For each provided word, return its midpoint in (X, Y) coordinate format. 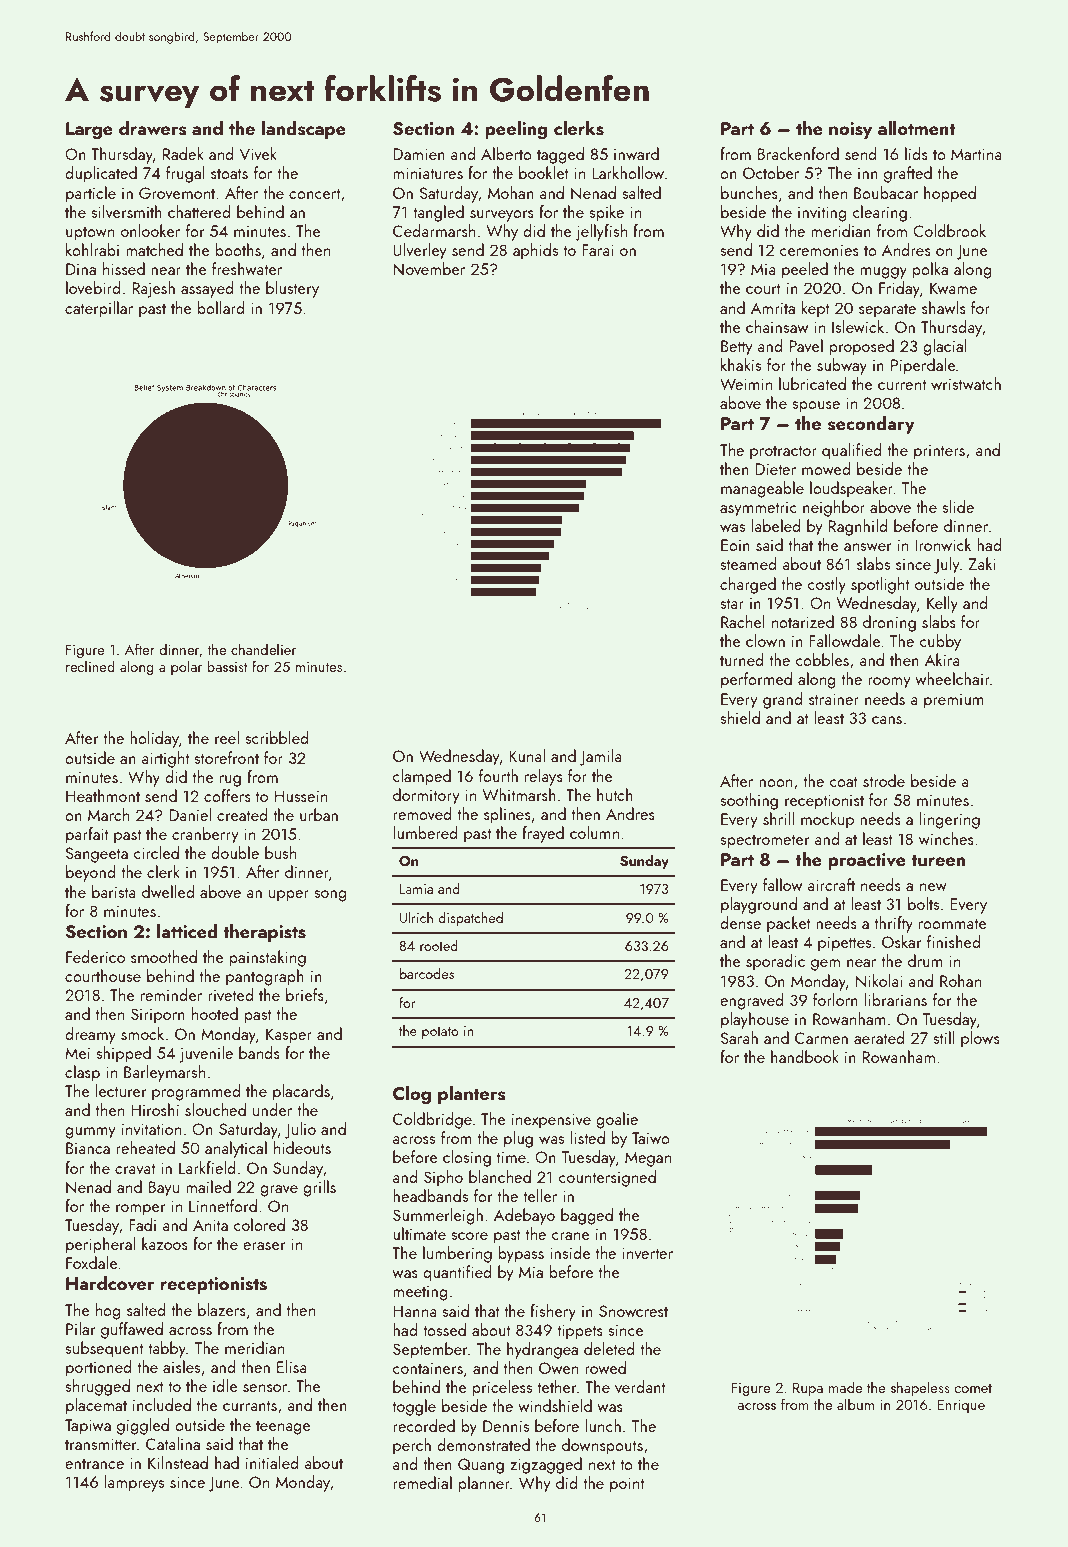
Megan (648, 1159)
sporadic (775, 962)
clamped (422, 777)
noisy (850, 130)
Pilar (80, 1328)
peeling (516, 130)
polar (186, 667)
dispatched (471, 919)
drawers (152, 128)
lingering (950, 820)
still (944, 1037)
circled (156, 852)
